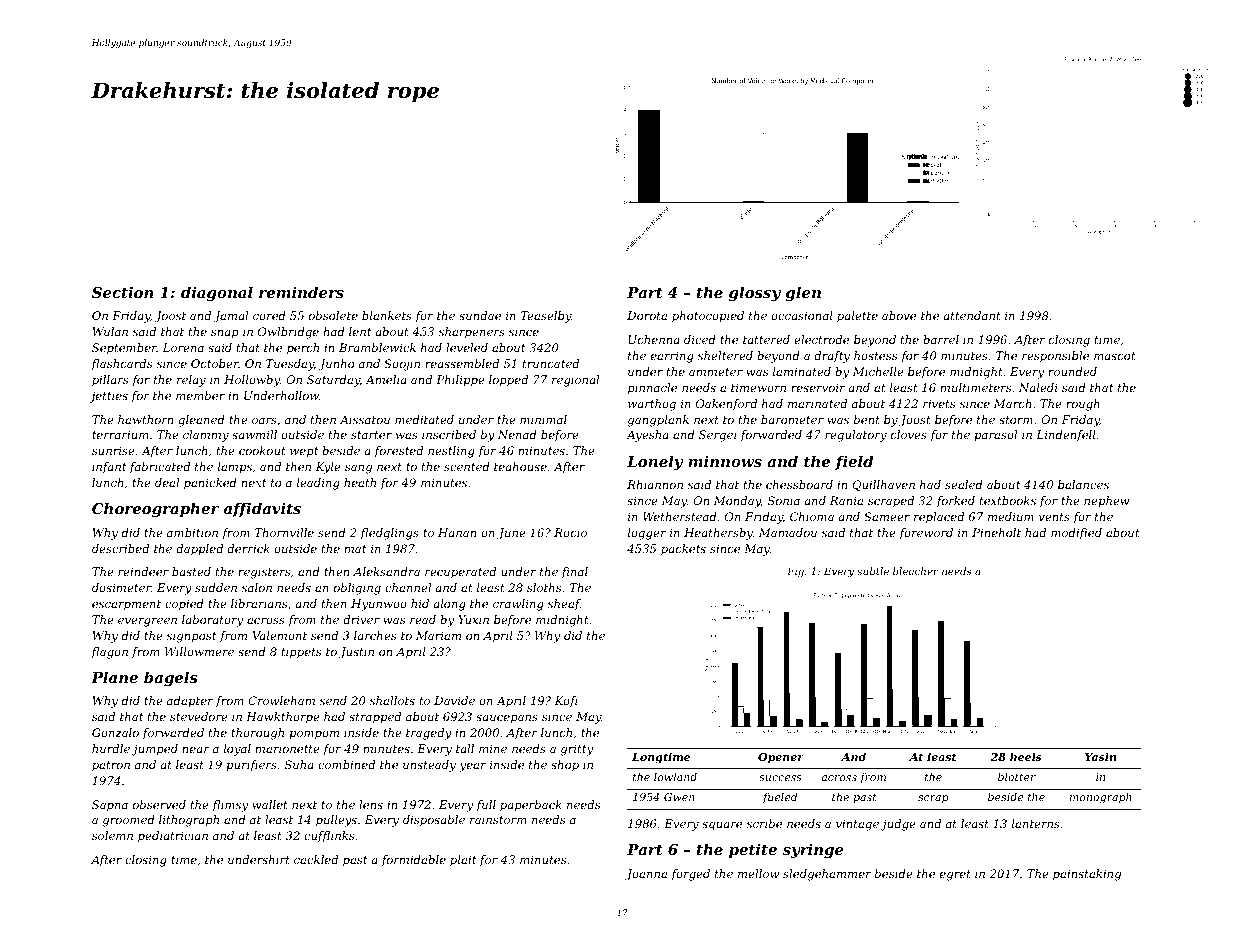 The width and height of the document is (1233, 952). Describe the element at coordinates (110, 806) in the document. I see `Sapna` at that location.
